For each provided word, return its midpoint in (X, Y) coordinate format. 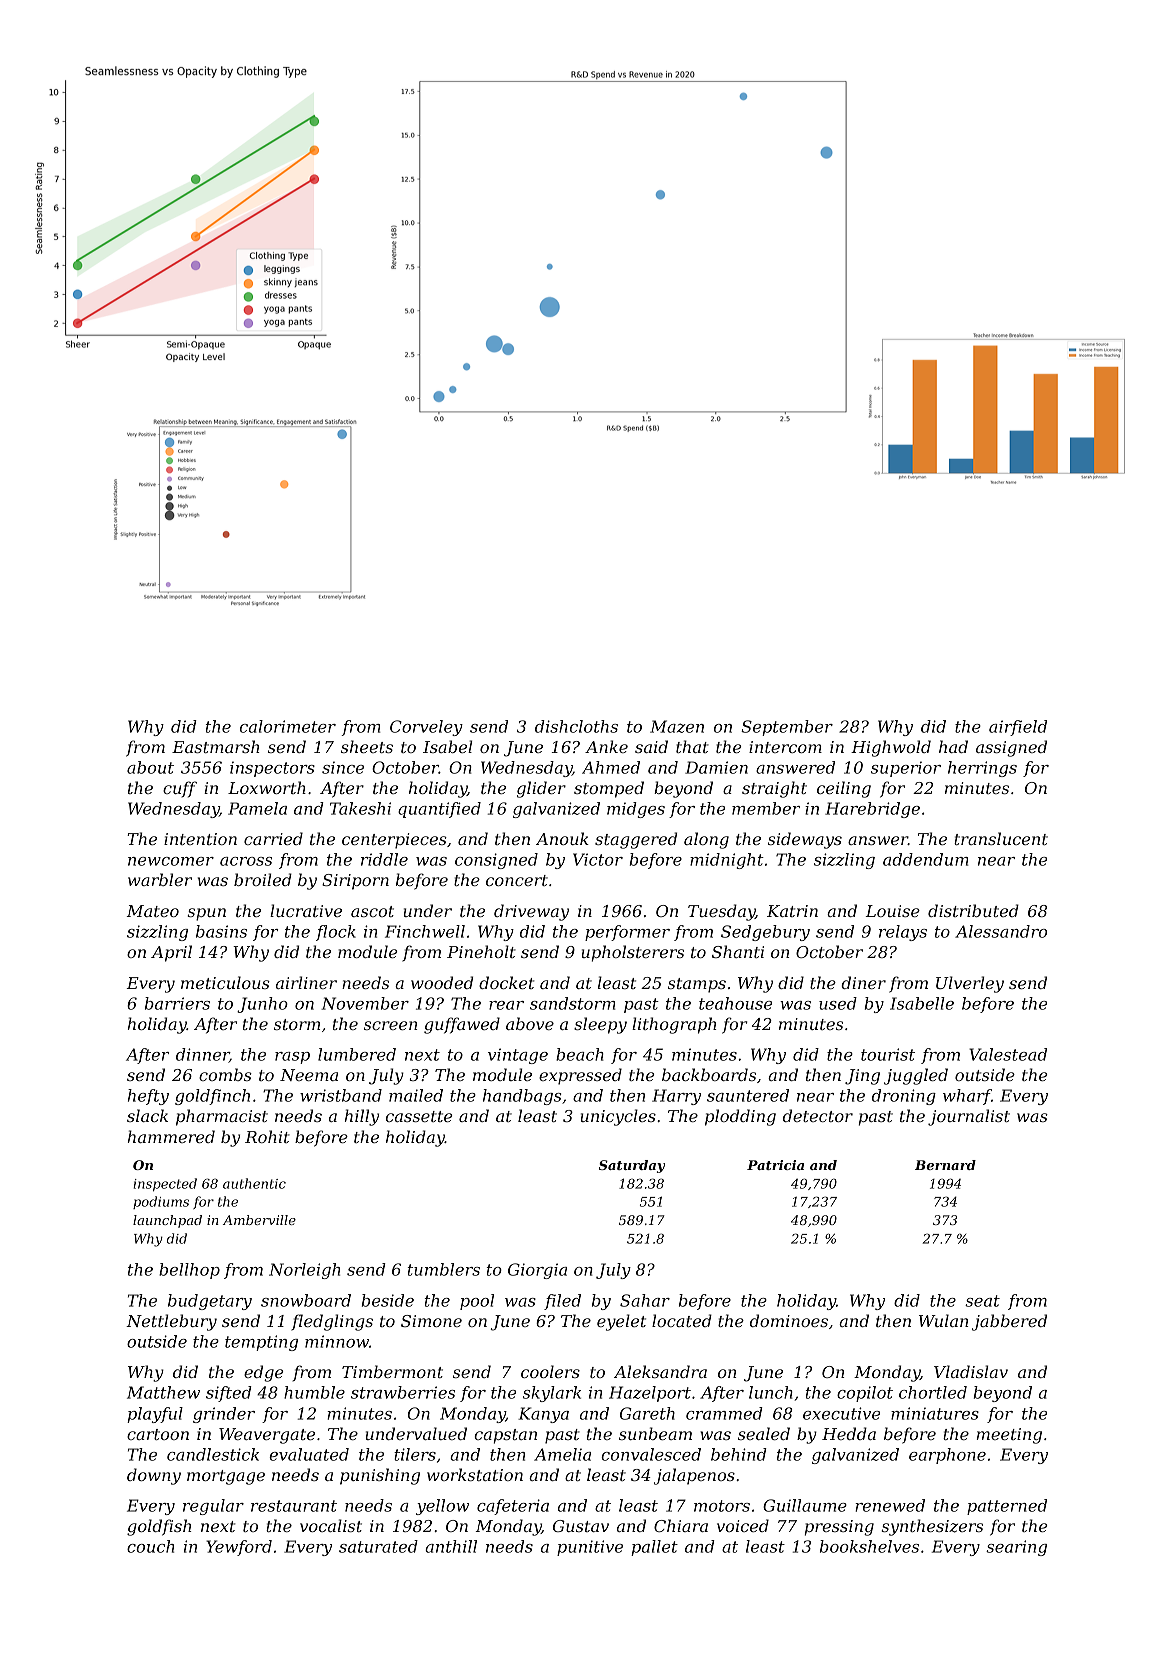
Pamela (257, 808)
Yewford (239, 1548)
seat (982, 1301)
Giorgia (537, 1271)
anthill (451, 1546)
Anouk (562, 838)
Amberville (259, 1220)
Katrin (792, 911)
